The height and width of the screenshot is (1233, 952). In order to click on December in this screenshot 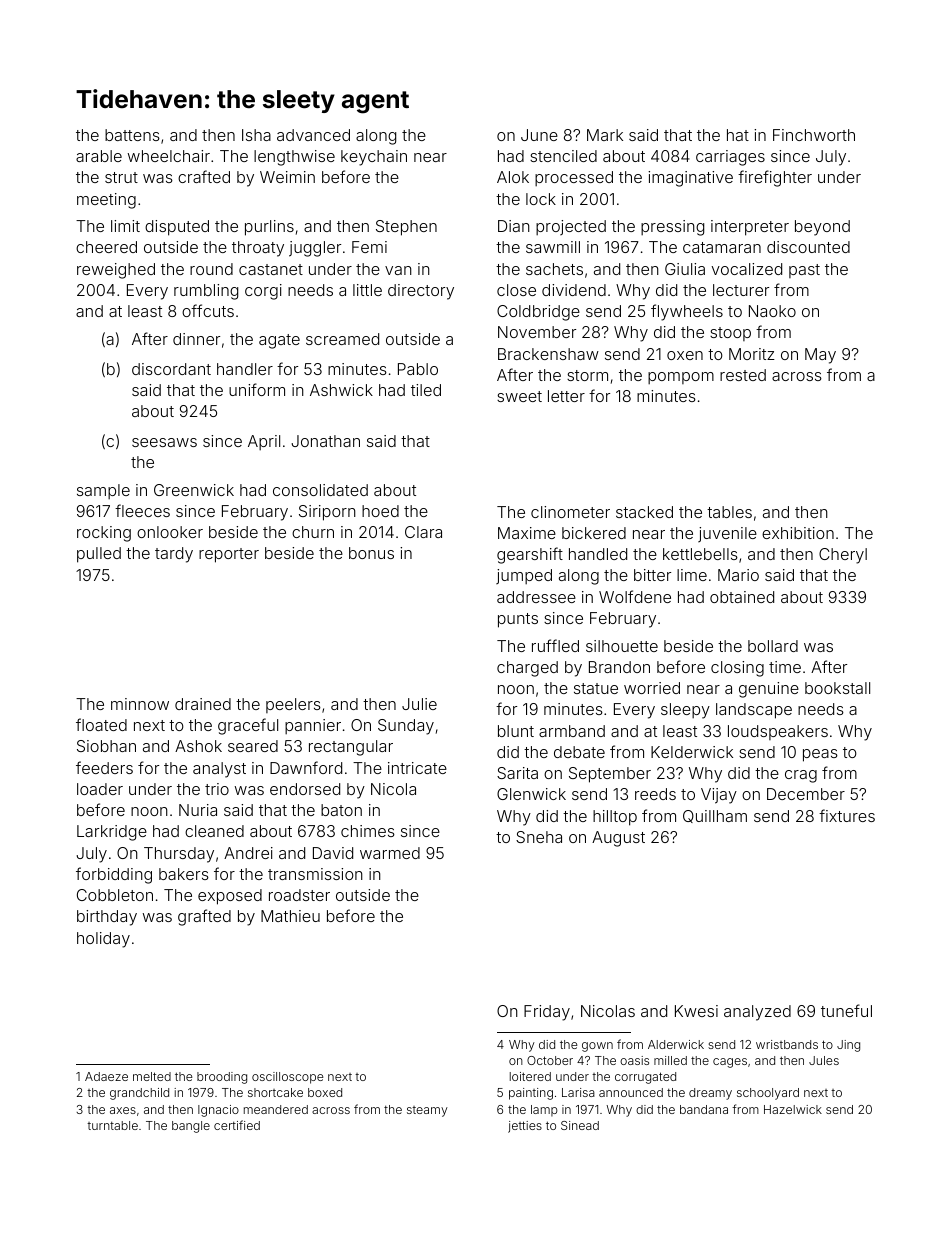, I will do `click(806, 794)`.
